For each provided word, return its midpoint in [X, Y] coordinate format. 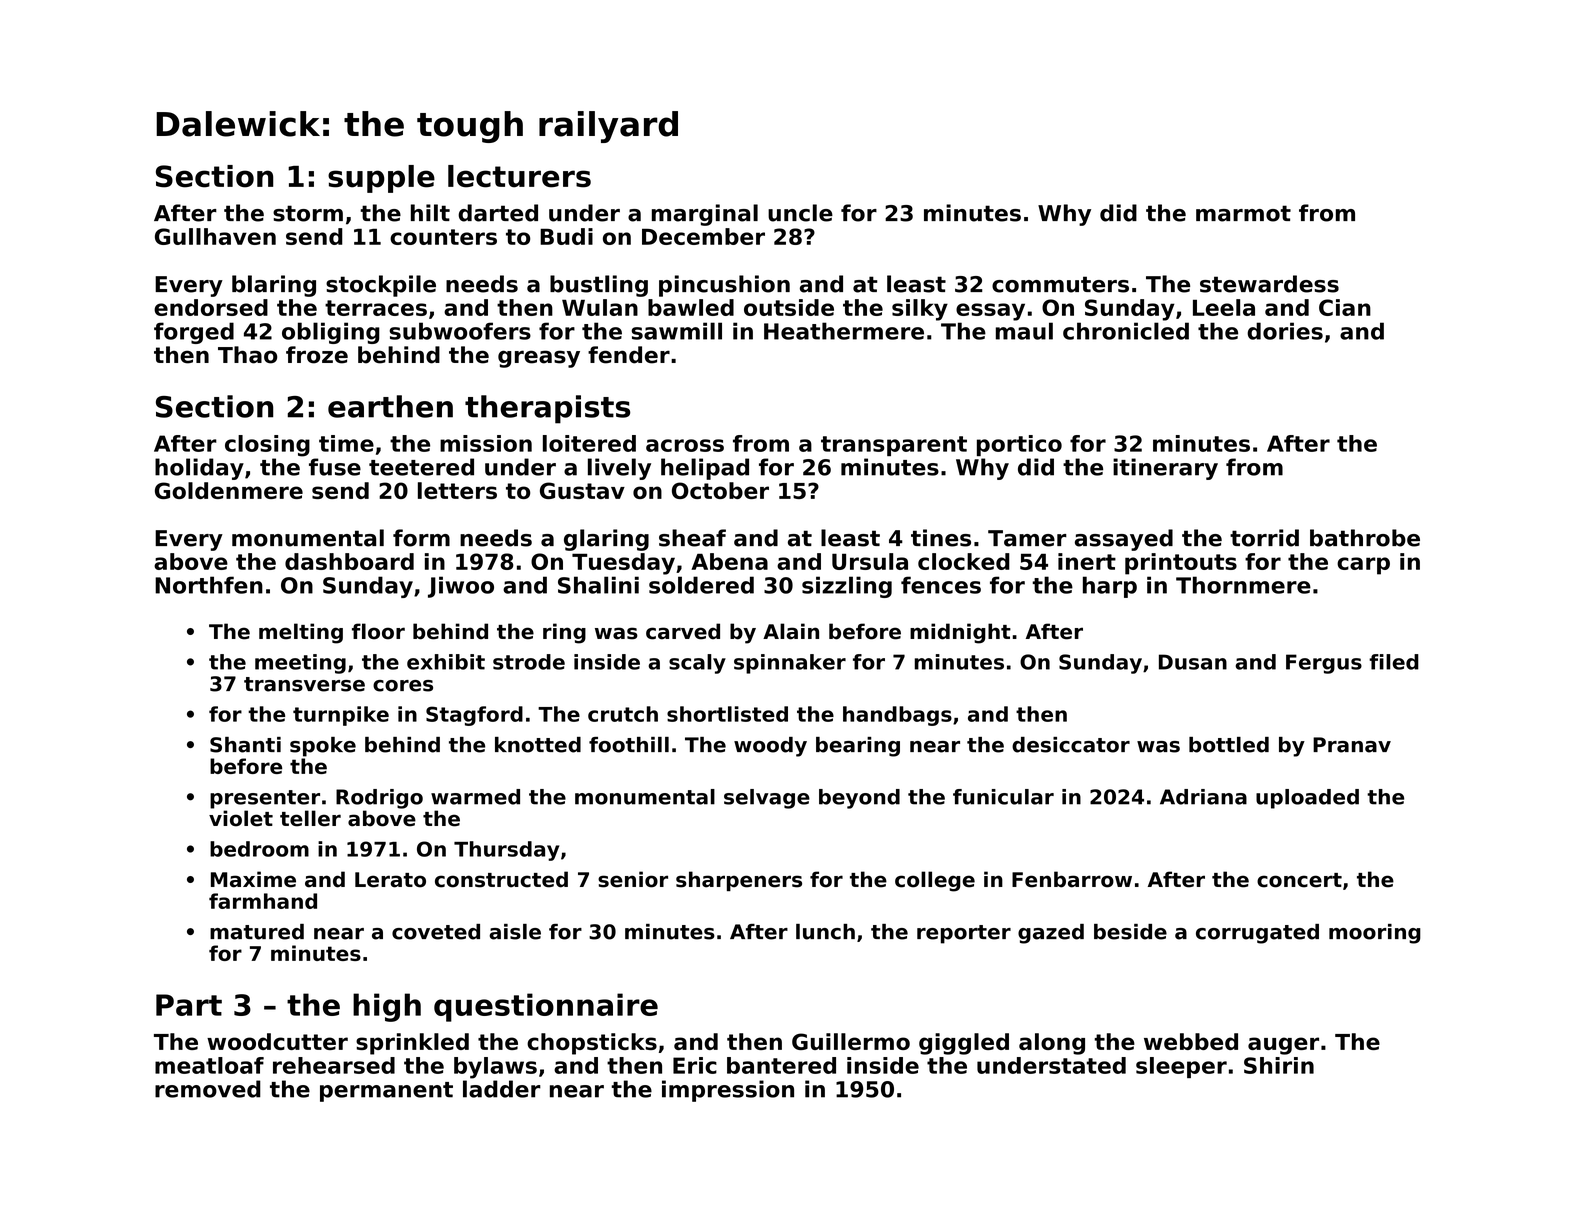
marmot [1243, 213]
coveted [436, 932]
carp [1363, 566]
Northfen [209, 585]
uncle [800, 213]
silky [920, 310]
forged [194, 333]
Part [189, 1005]
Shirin [1279, 1065]
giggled [964, 1044]
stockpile [381, 286]
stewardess [1269, 284]
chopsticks [592, 1044]
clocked [964, 561]
